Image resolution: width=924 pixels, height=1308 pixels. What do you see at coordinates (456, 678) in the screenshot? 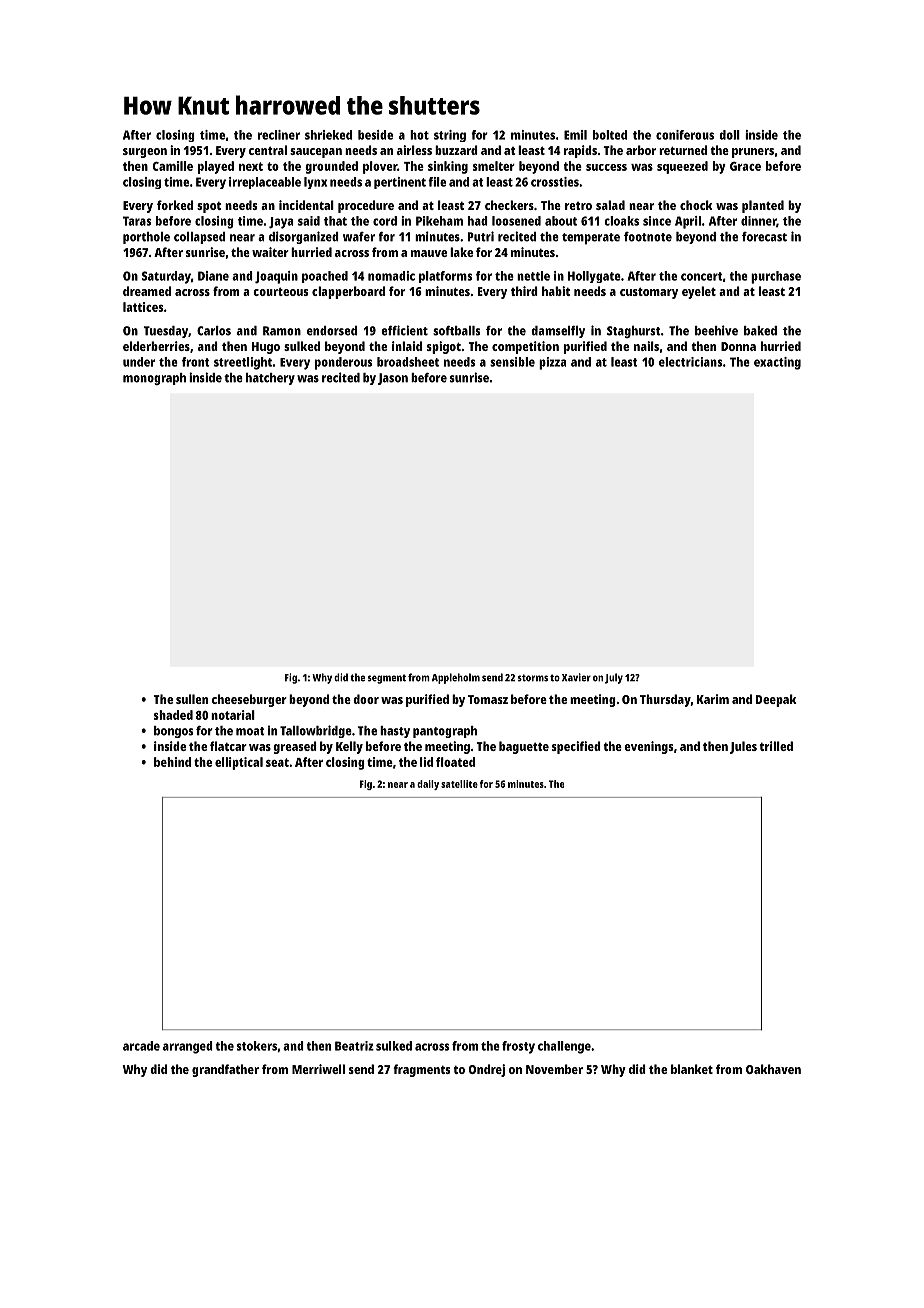
I see `Appleholm` at bounding box center [456, 678].
